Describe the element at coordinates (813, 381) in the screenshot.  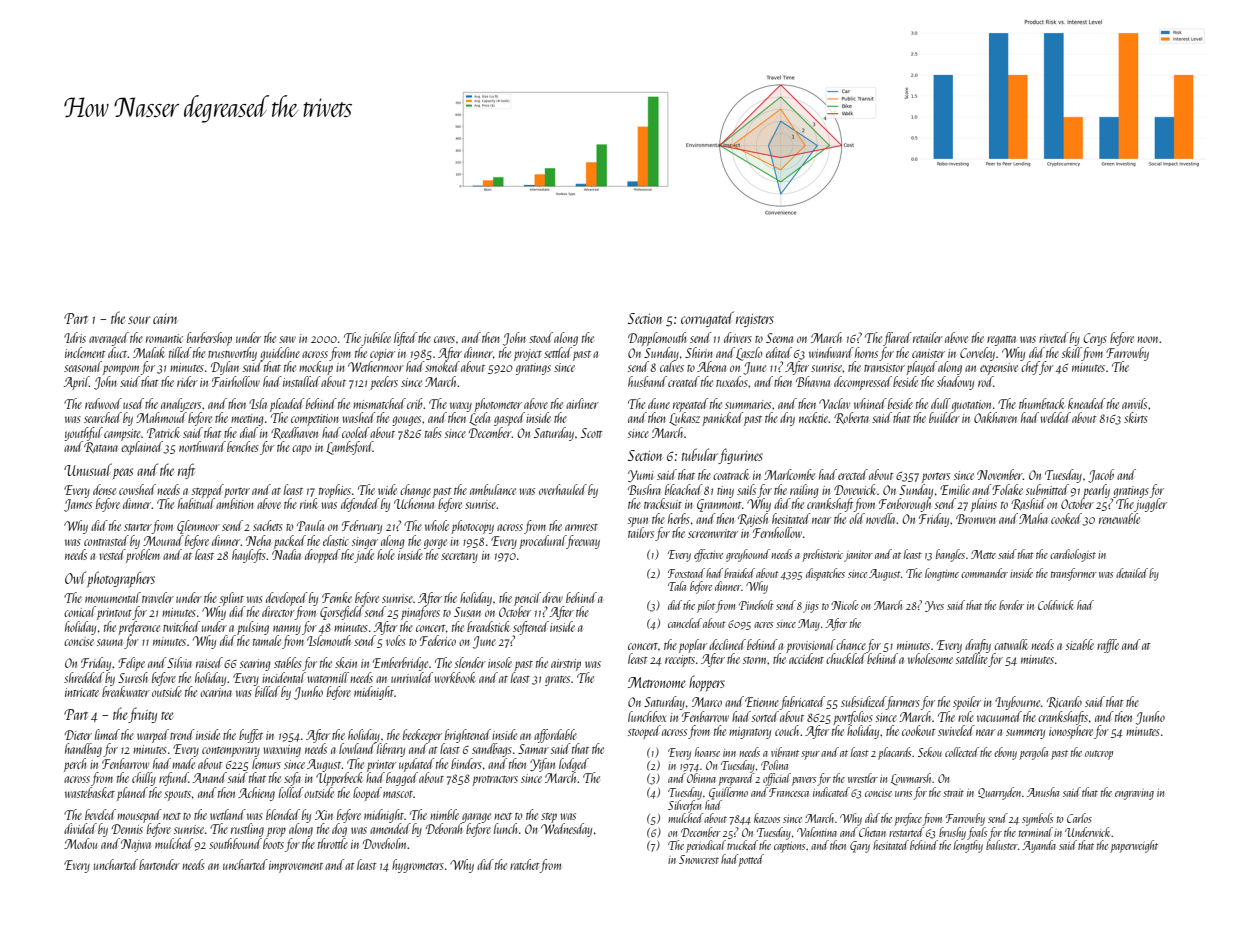
I see `Bhavna` at that location.
